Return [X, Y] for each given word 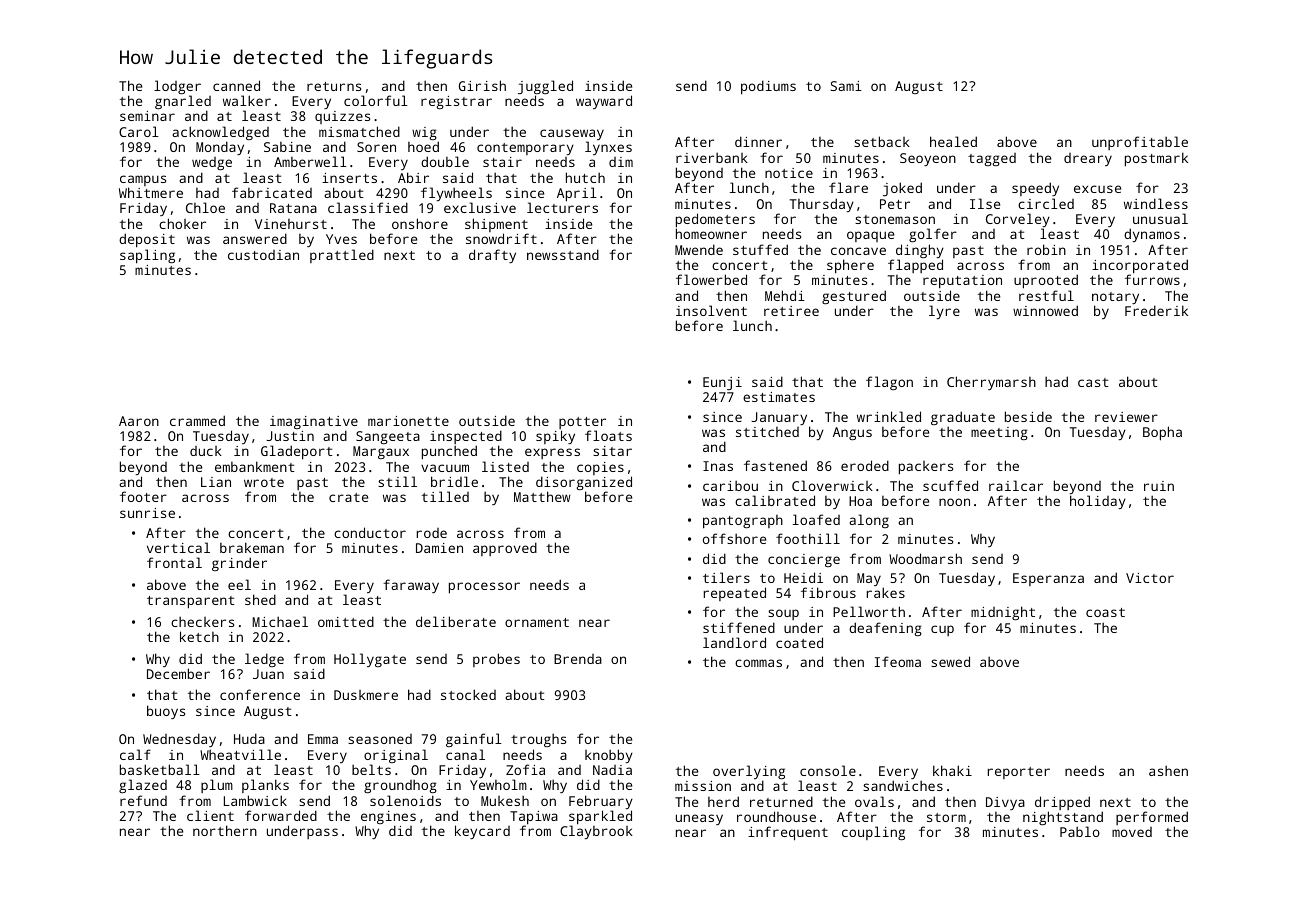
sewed [950, 661]
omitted [346, 621]
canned [236, 85]
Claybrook [596, 832]
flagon [889, 383]
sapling [147, 256]
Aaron [139, 421]
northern [225, 830]
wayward [604, 102]
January [779, 418]
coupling [873, 833]
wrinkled [889, 416]
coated [799, 642]
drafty [492, 256]
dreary [1088, 159]
